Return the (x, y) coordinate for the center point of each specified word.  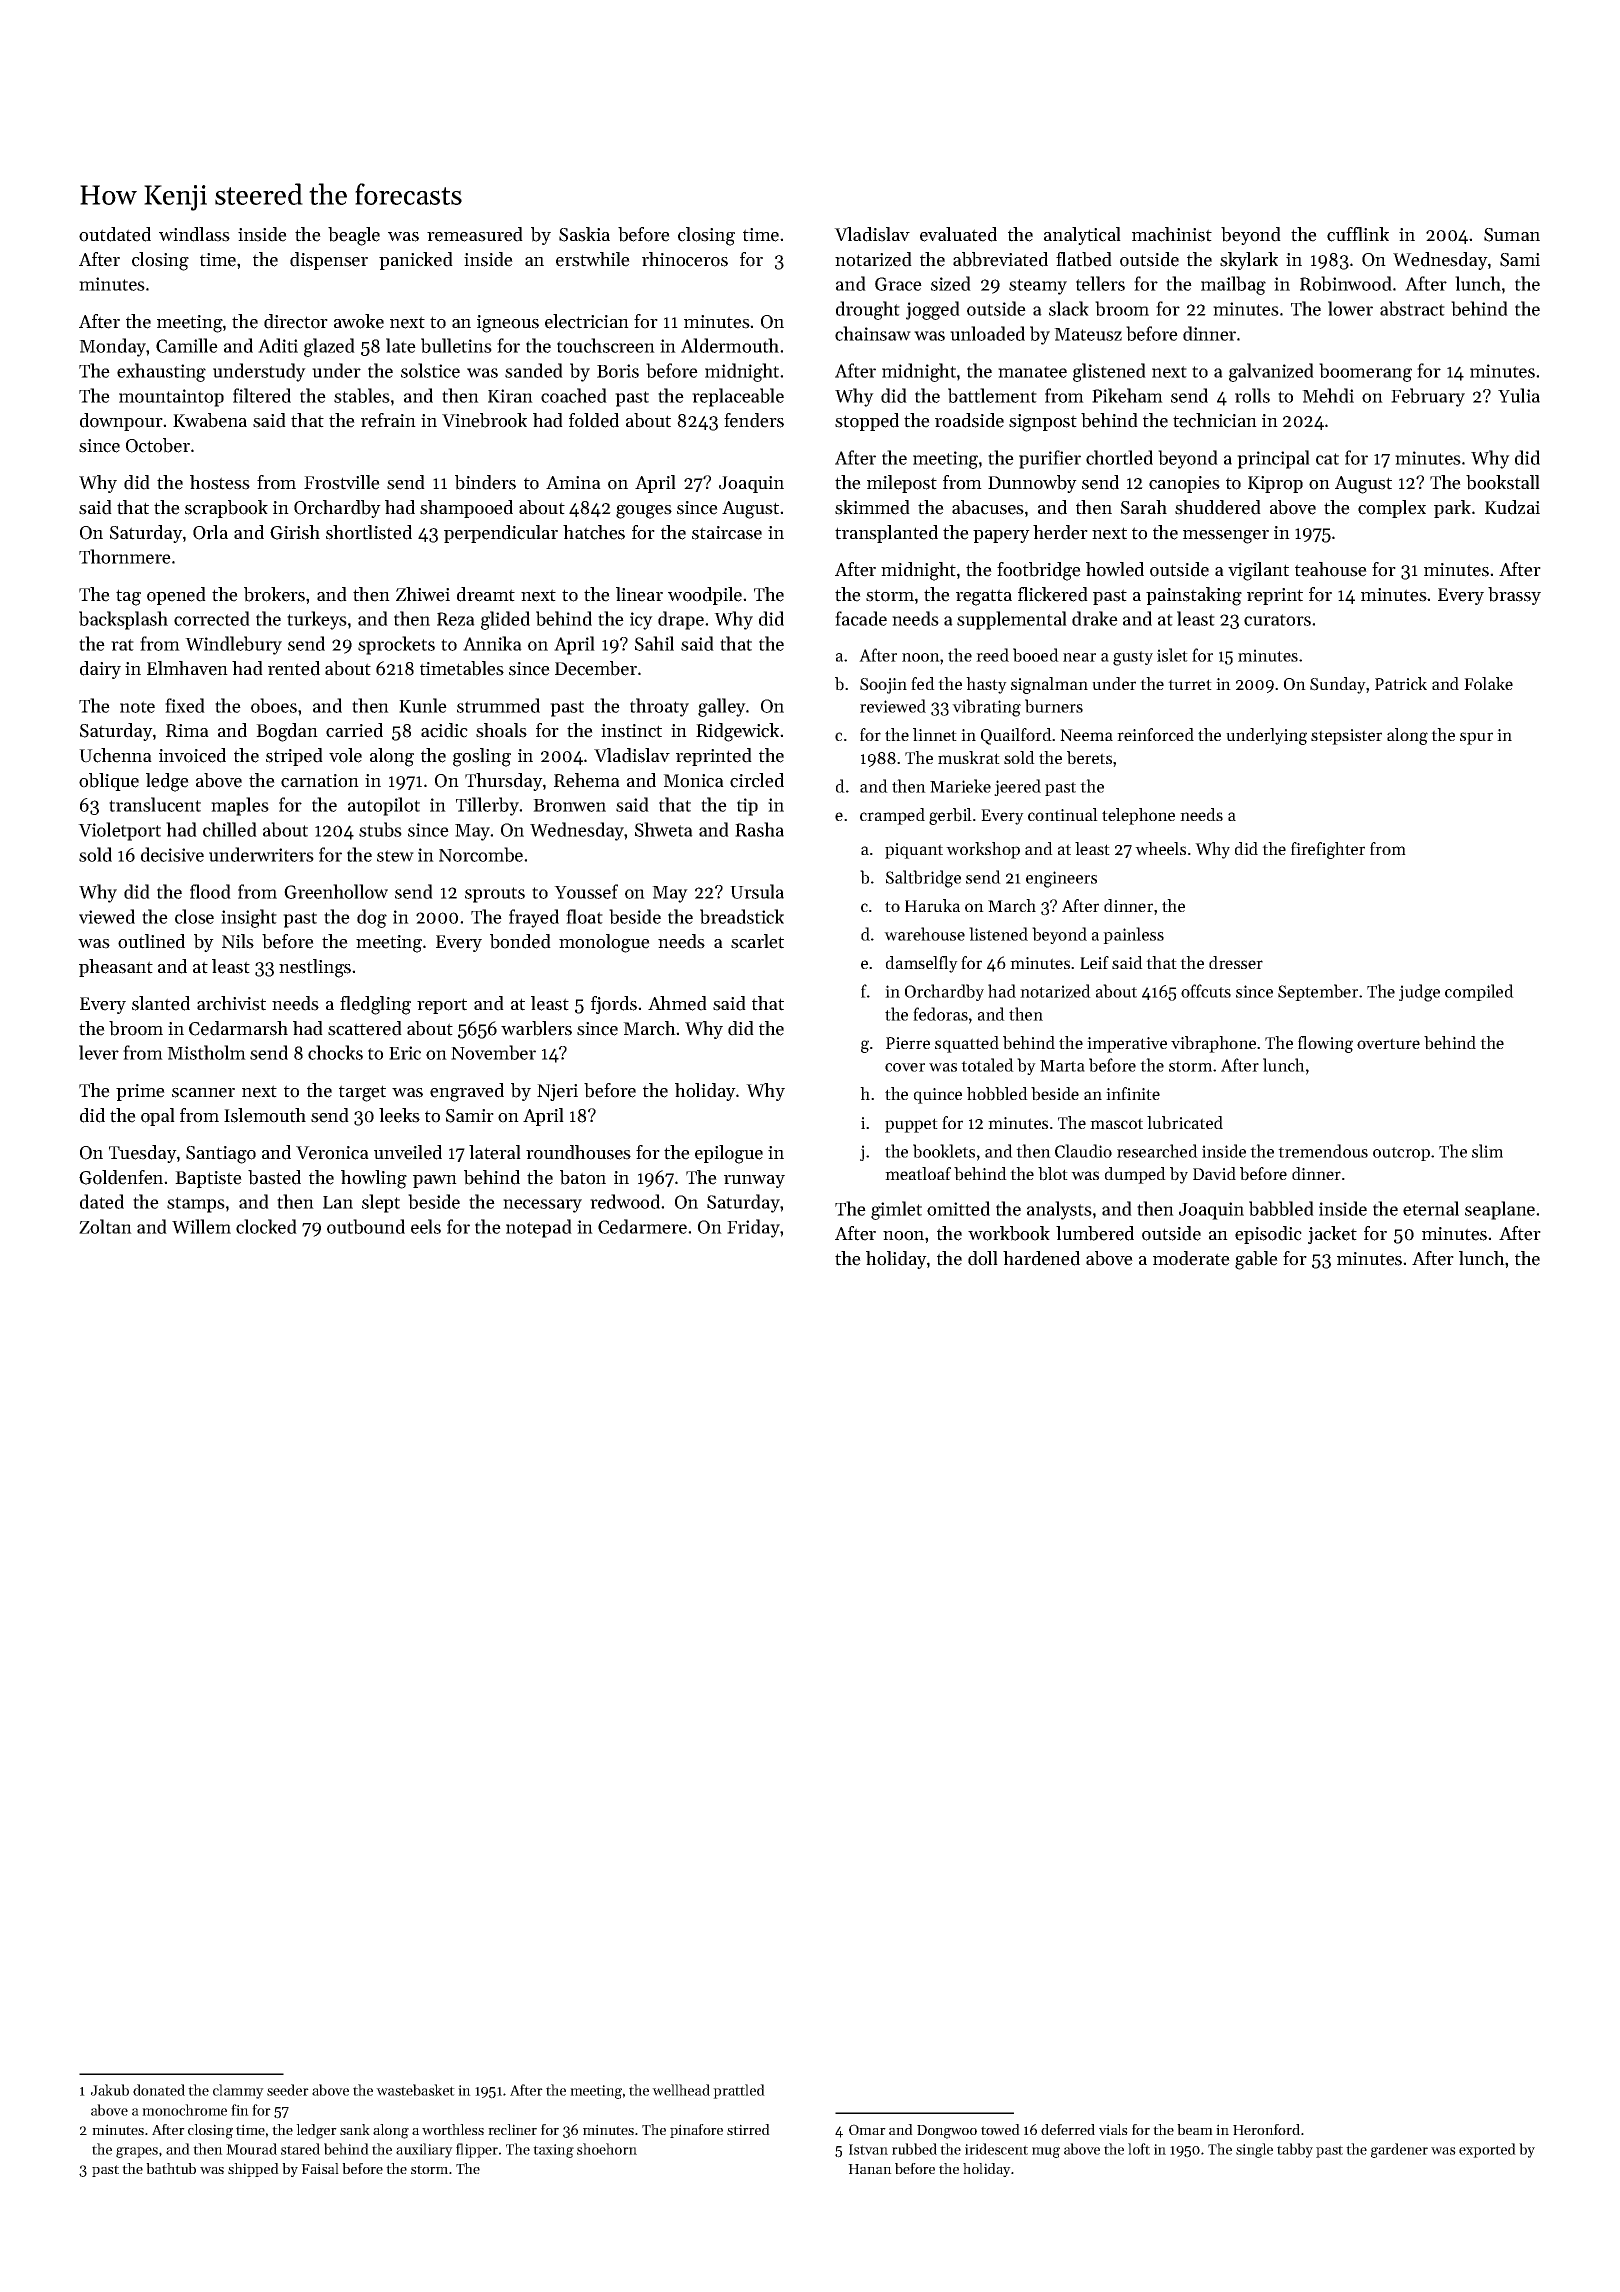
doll (983, 1258)
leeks (399, 1115)
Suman (1512, 235)
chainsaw (873, 333)
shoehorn (607, 2149)
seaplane (1500, 1210)
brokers (274, 594)
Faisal (320, 2168)
